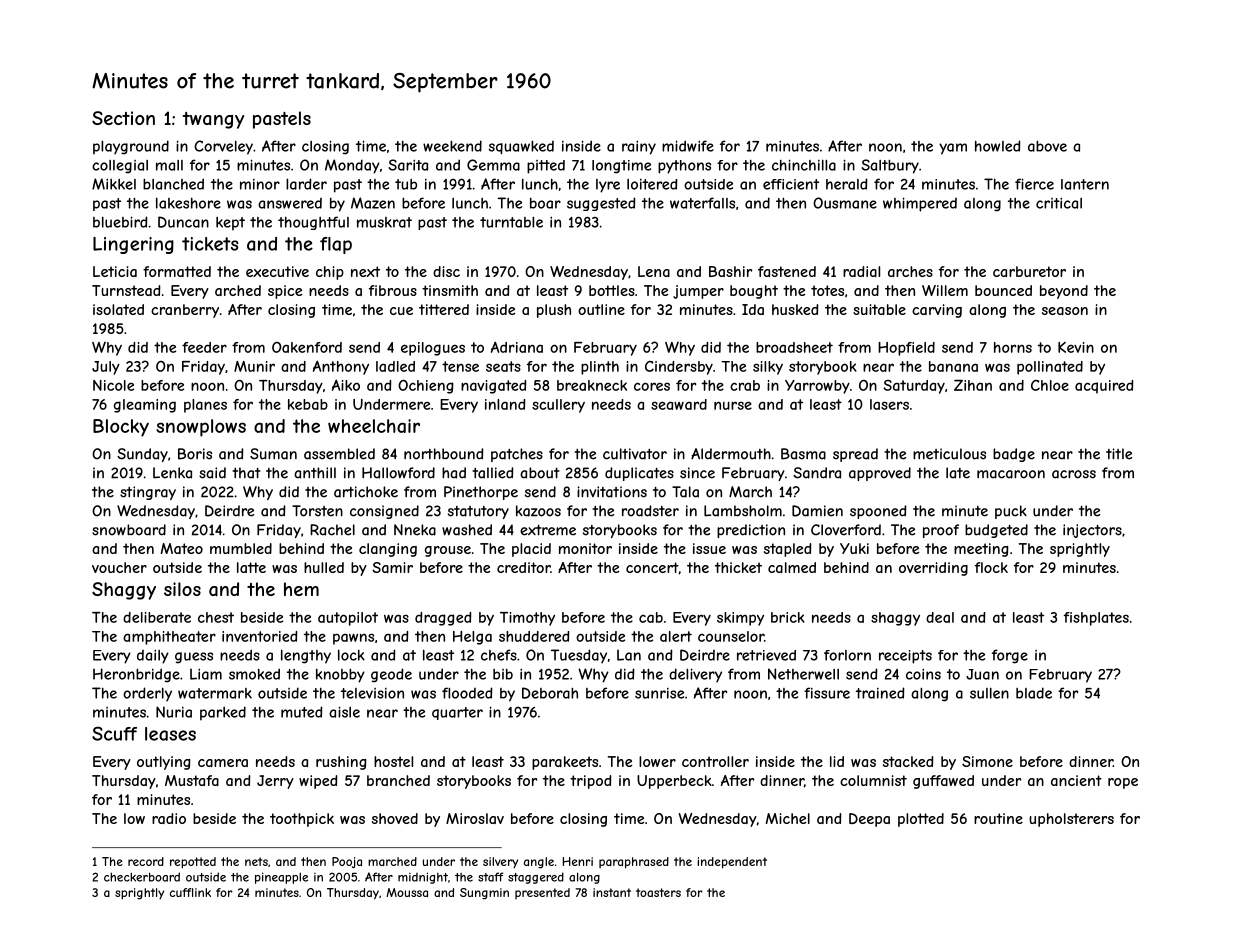 This screenshot has height=952, width=1233. I want to click on turntable, so click(511, 222).
